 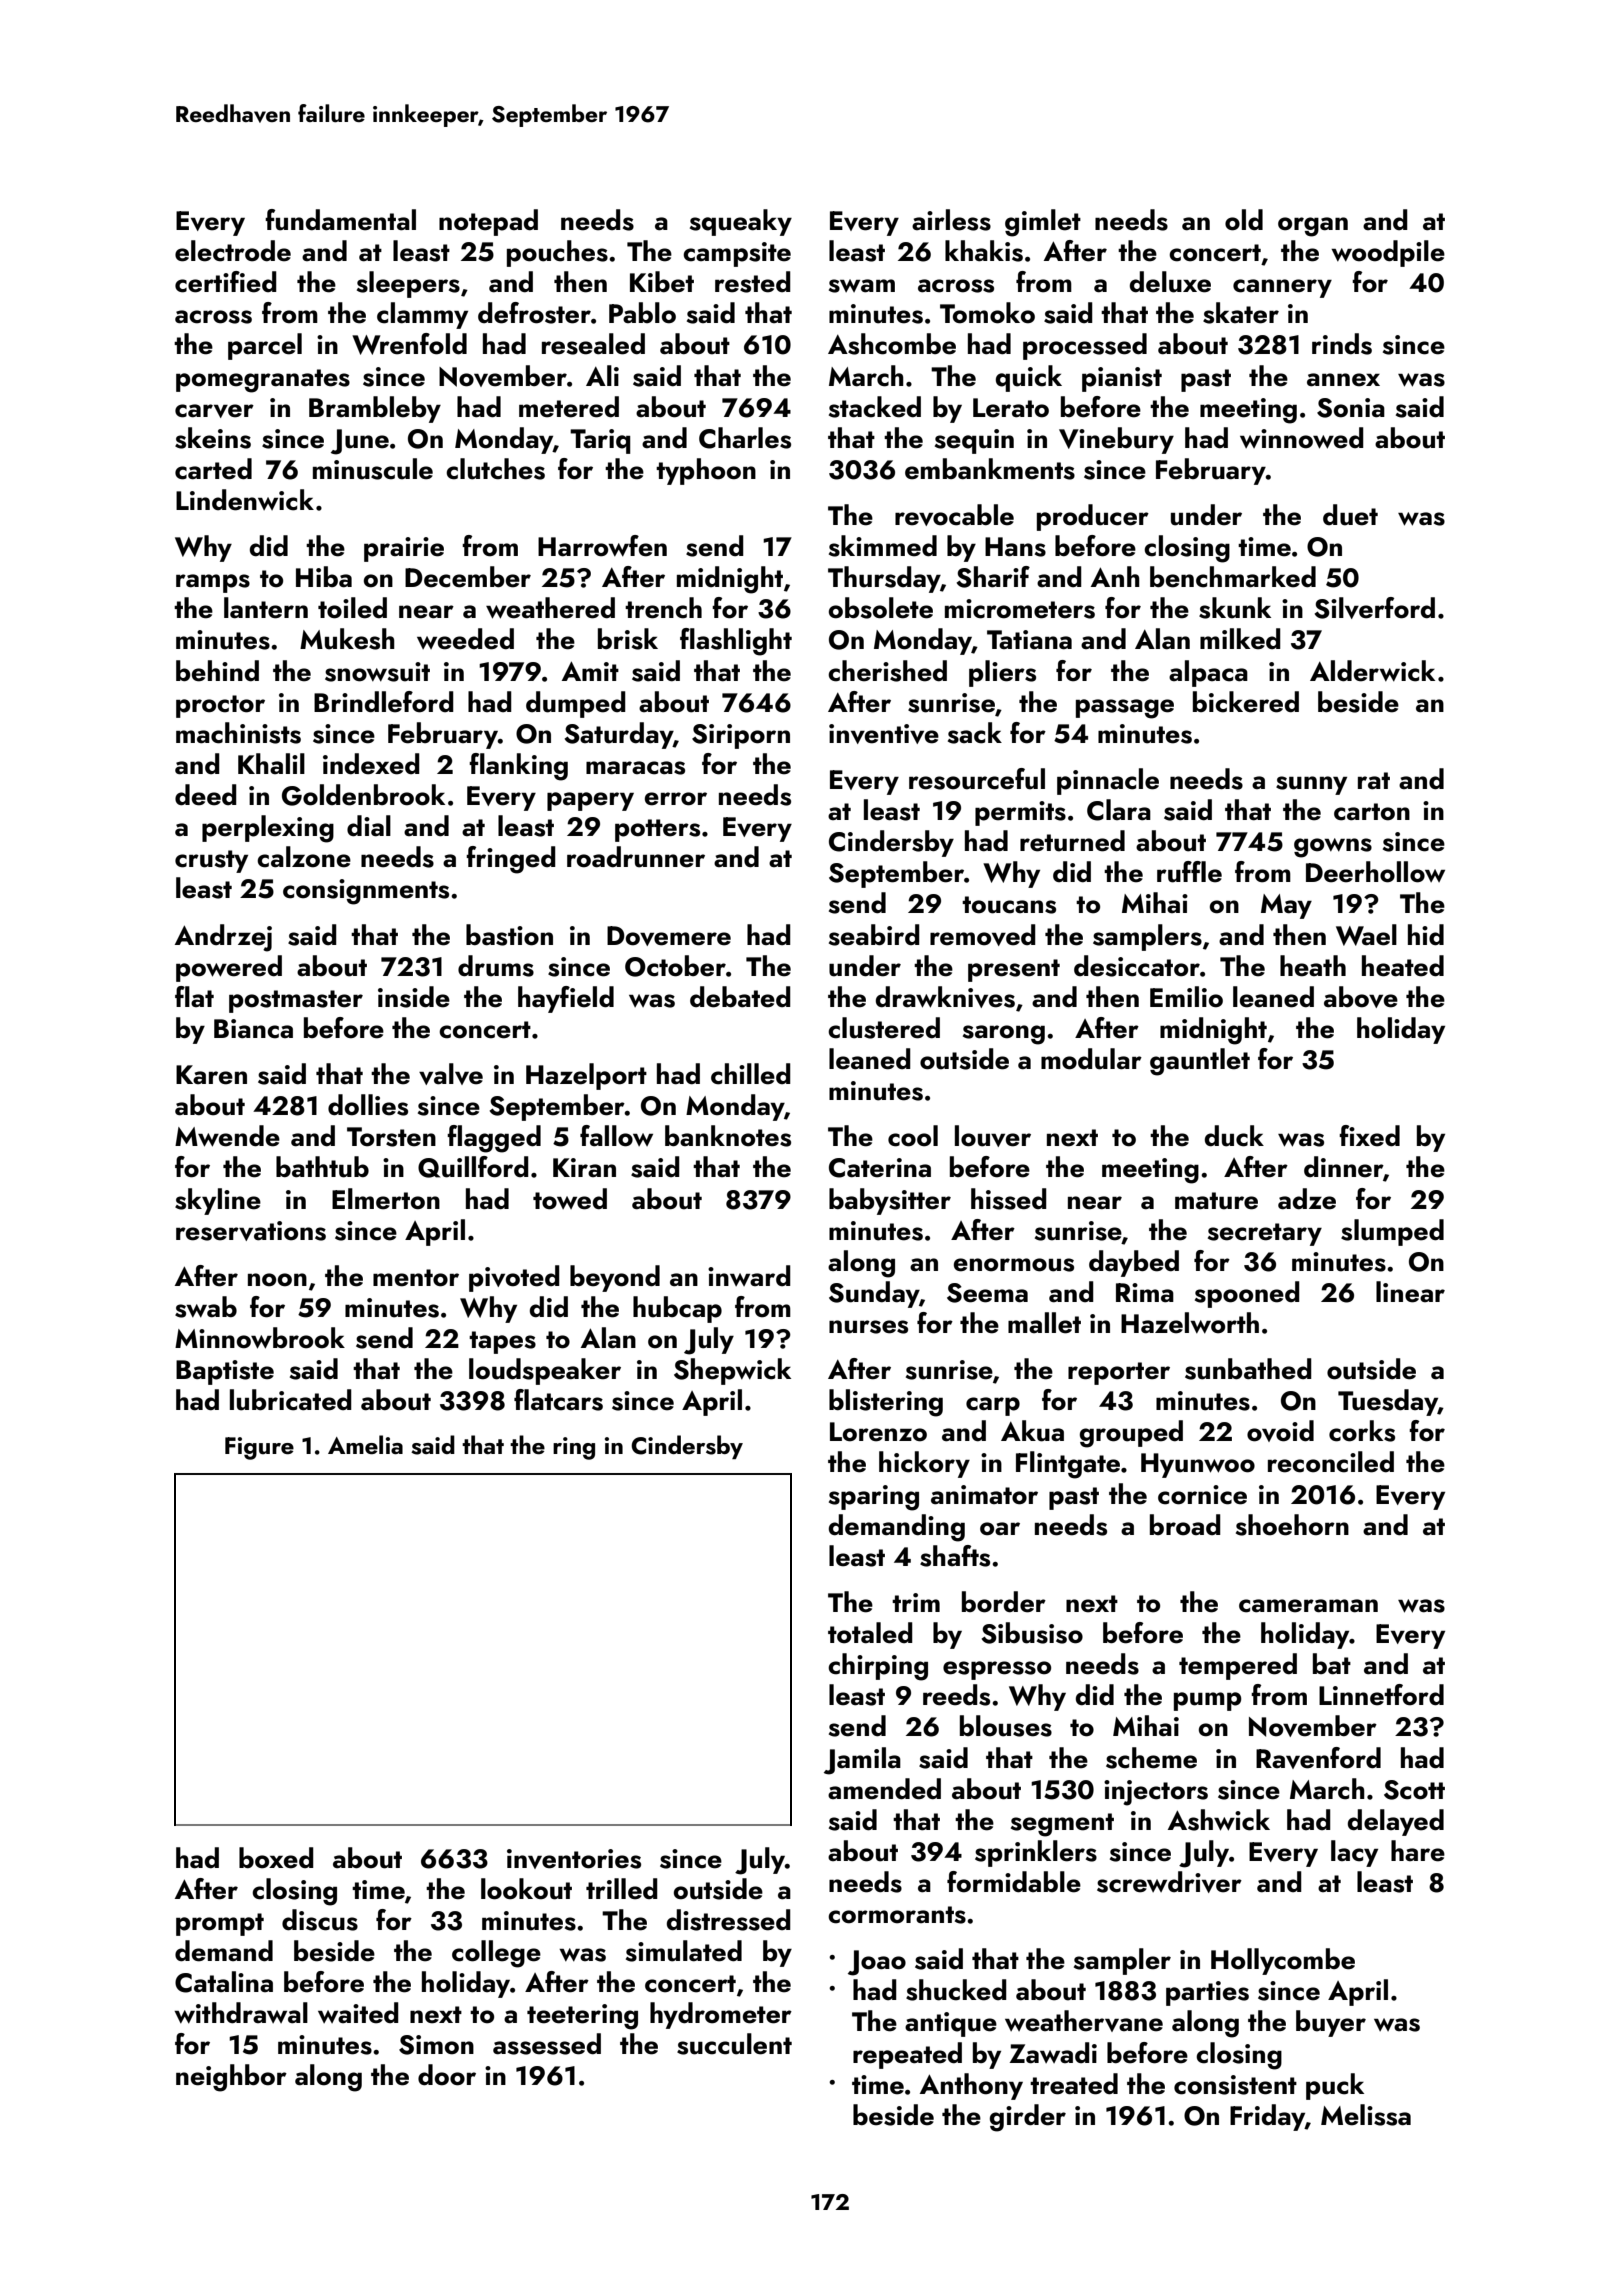 What do you see at coordinates (677, 1309) in the screenshot?
I see `hubcap` at bounding box center [677, 1309].
